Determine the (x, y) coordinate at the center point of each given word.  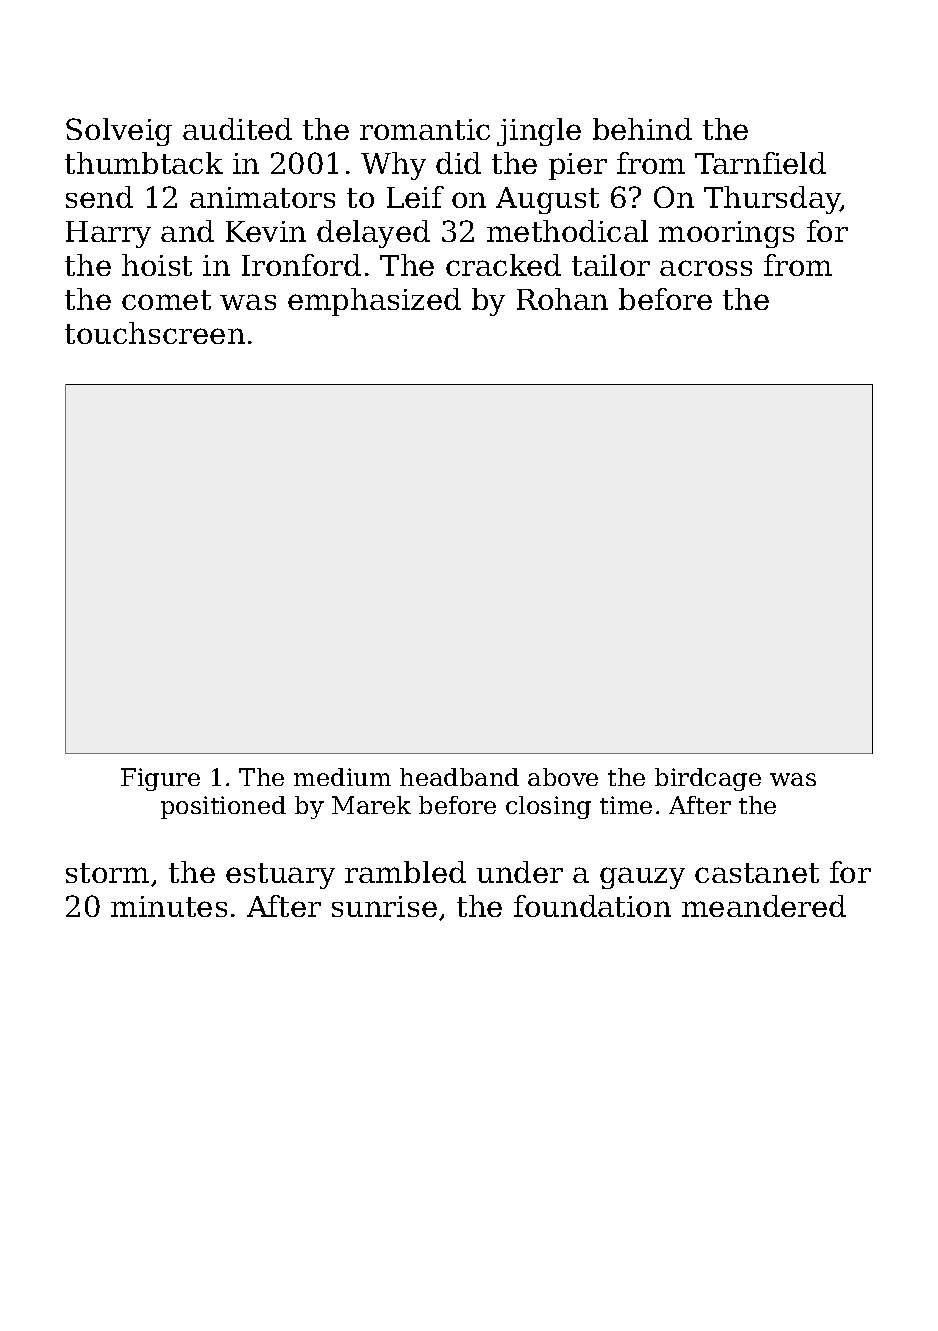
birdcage (708, 779)
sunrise (384, 906)
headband (459, 777)
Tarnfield (760, 163)
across (706, 268)
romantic (425, 129)
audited (237, 129)
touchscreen (155, 333)
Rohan (562, 299)
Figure (160, 779)
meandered (764, 906)
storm (107, 873)
